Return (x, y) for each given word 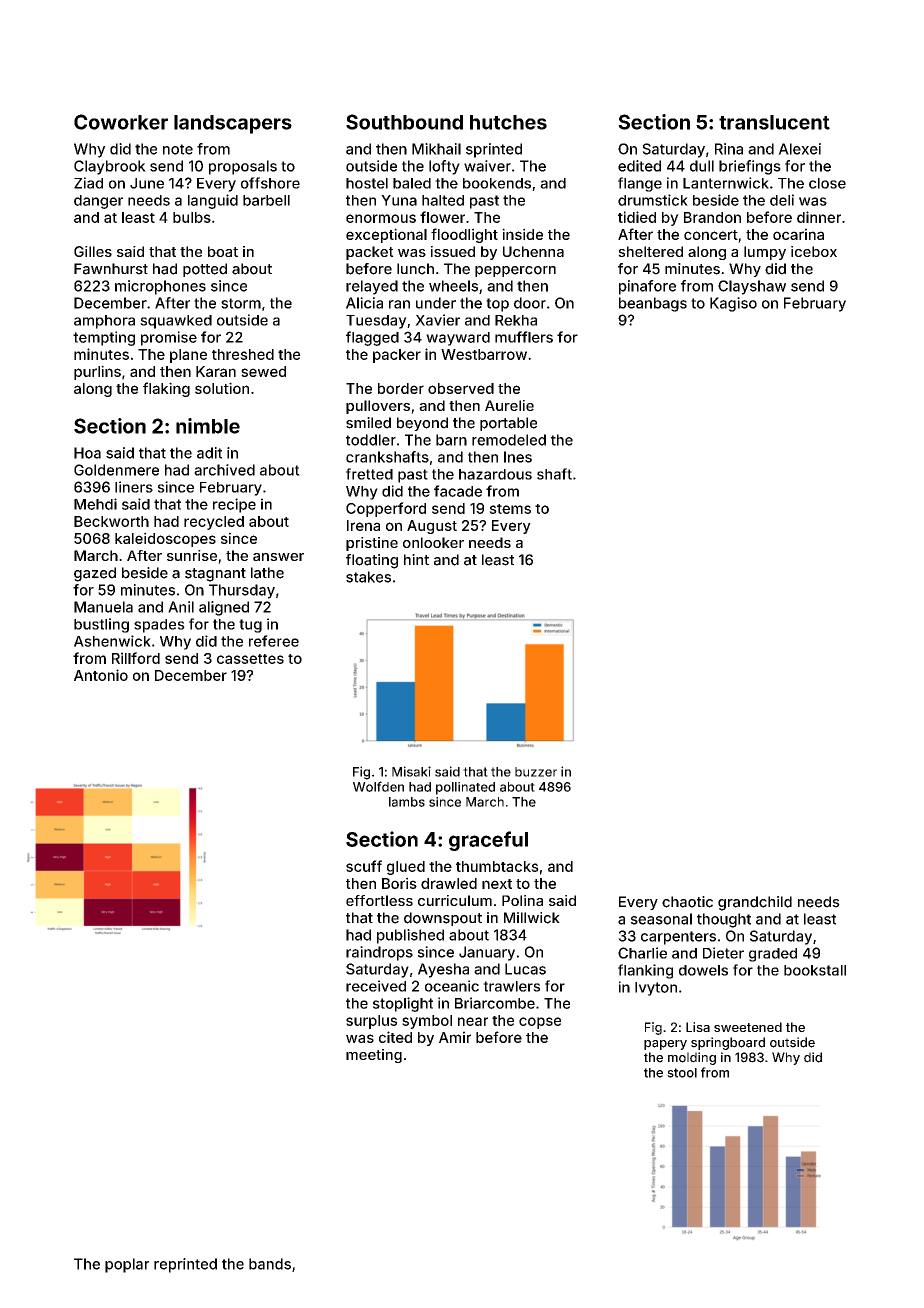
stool (682, 1073)
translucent (774, 122)
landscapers (233, 124)
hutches (508, 122)
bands (270, 1264)
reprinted (185, 1265)
